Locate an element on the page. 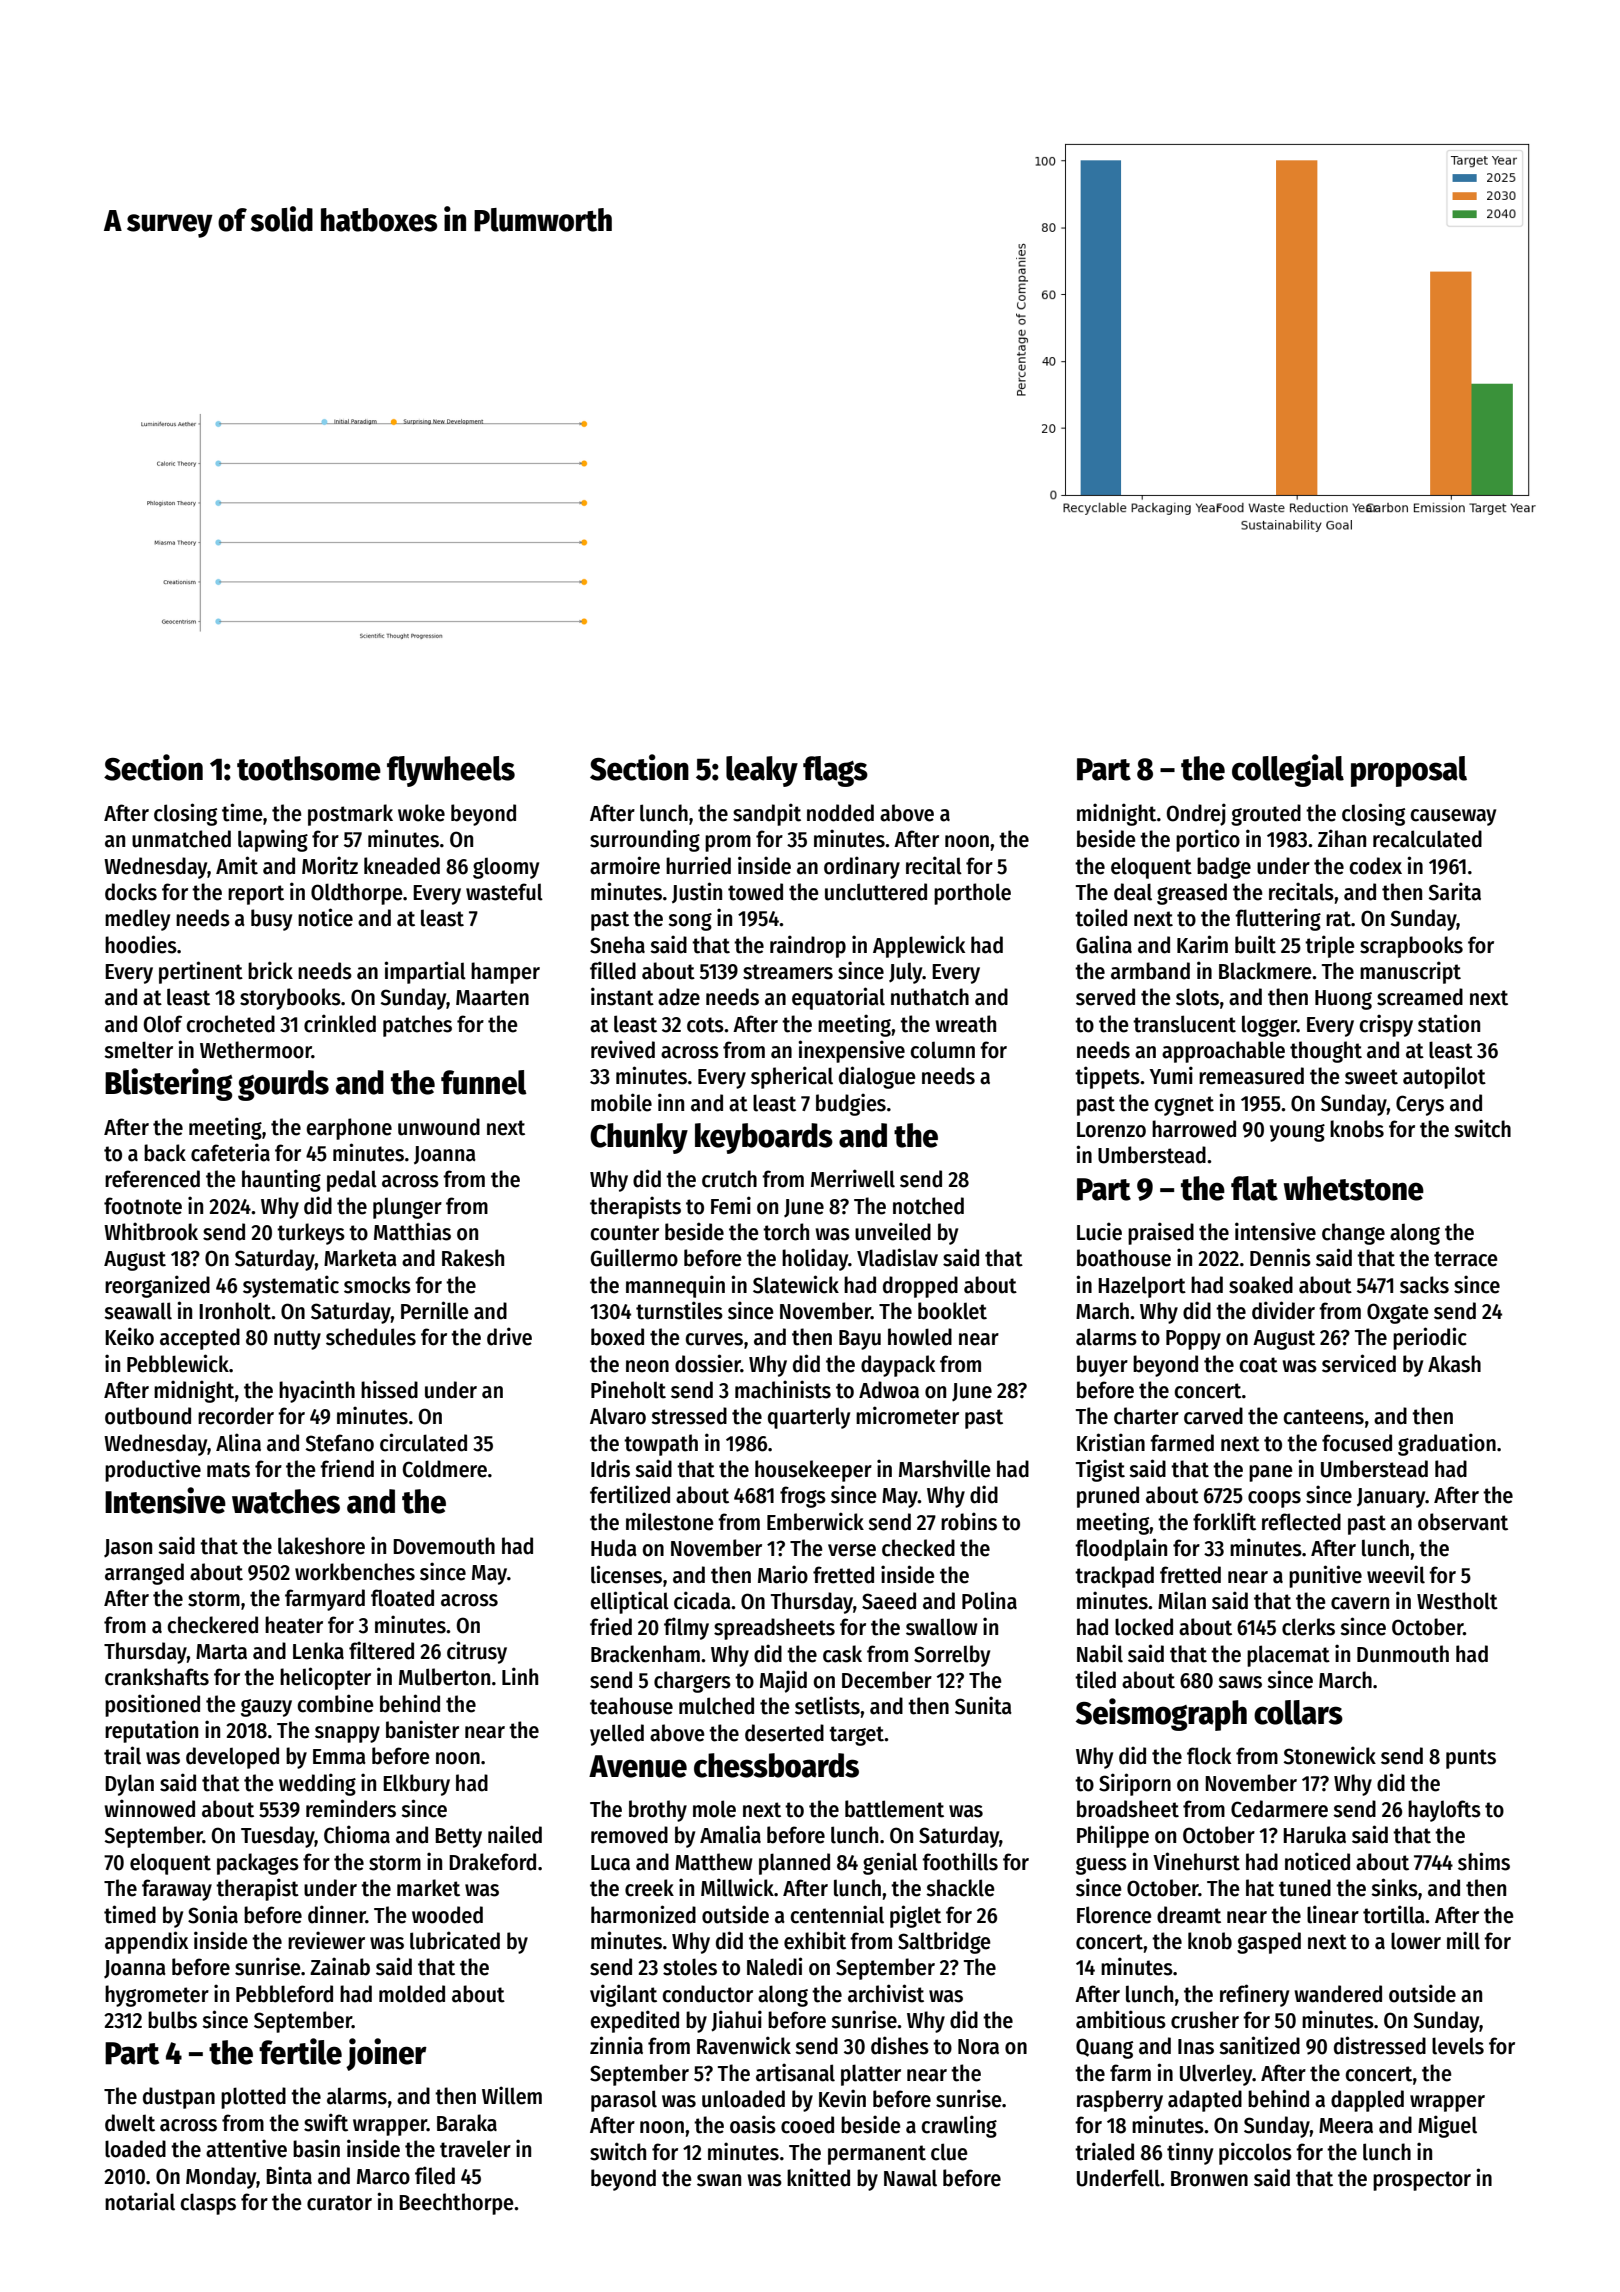  flags is located at coordinates (835, 771).
